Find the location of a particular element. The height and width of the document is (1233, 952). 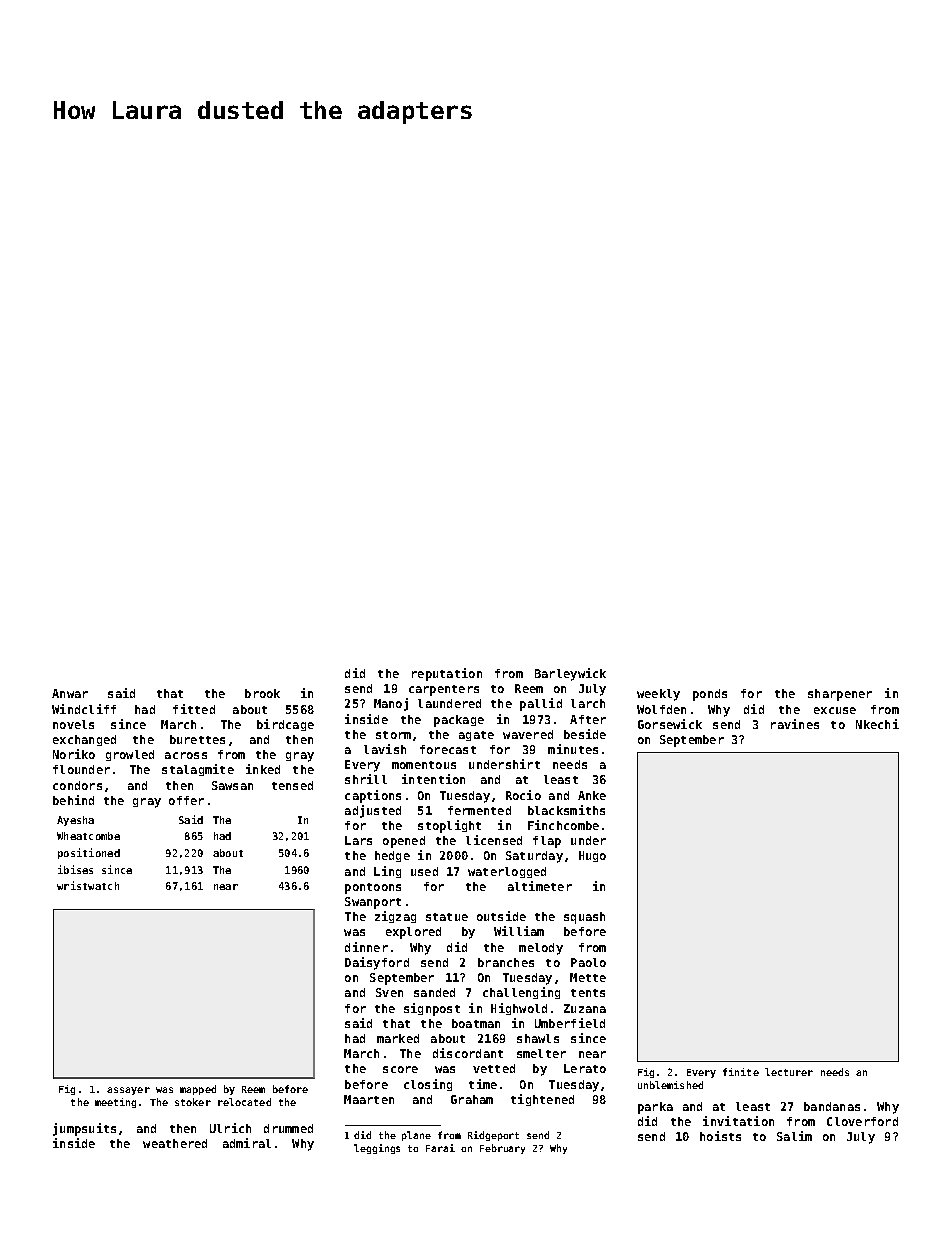

Finchcombe is located at coordinates (563, 825).
